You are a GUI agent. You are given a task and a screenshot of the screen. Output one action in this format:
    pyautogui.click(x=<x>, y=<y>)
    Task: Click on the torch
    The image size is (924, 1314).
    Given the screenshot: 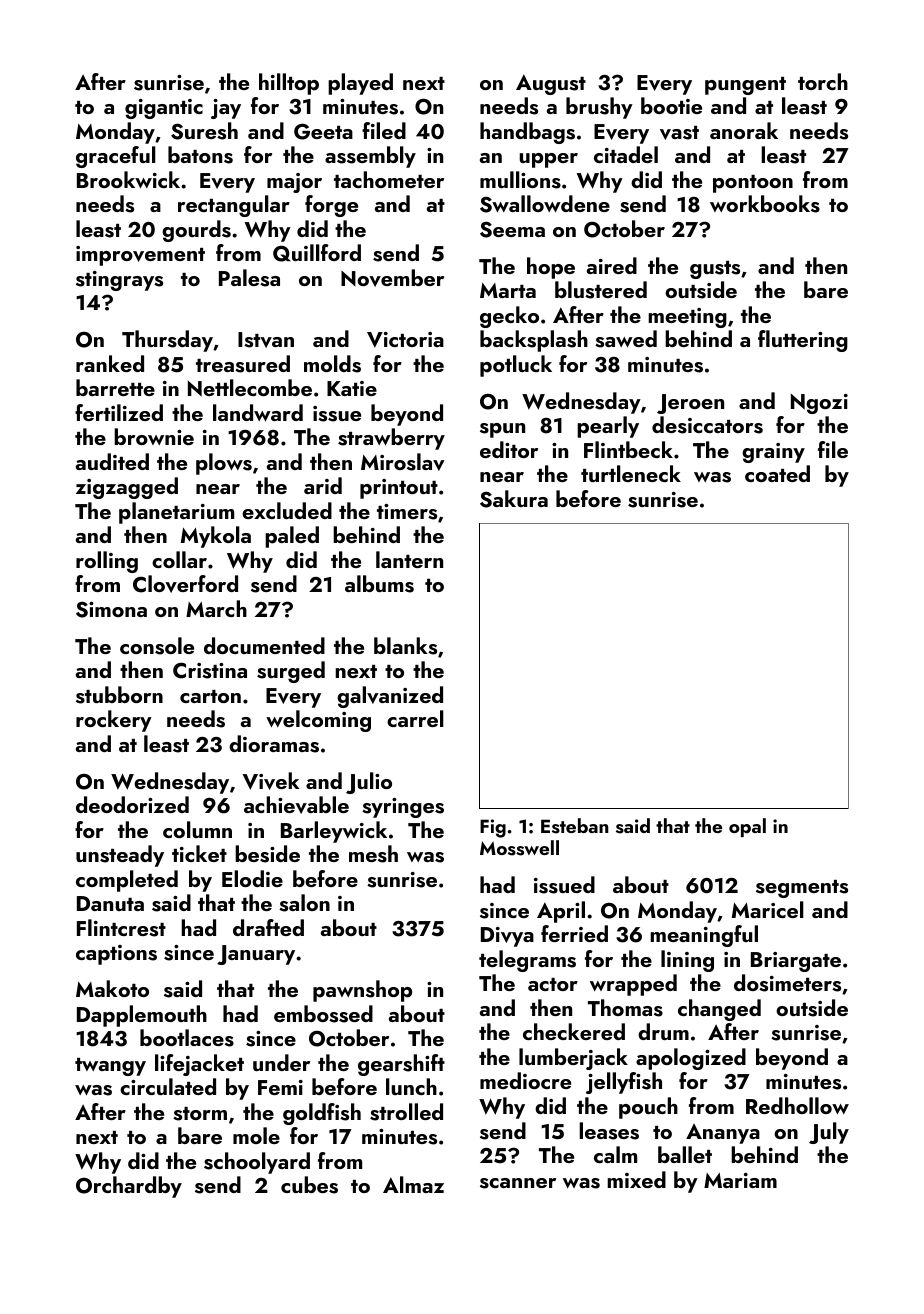 What is the action you would take?
    pyautogui.click(x=823, y=81)
